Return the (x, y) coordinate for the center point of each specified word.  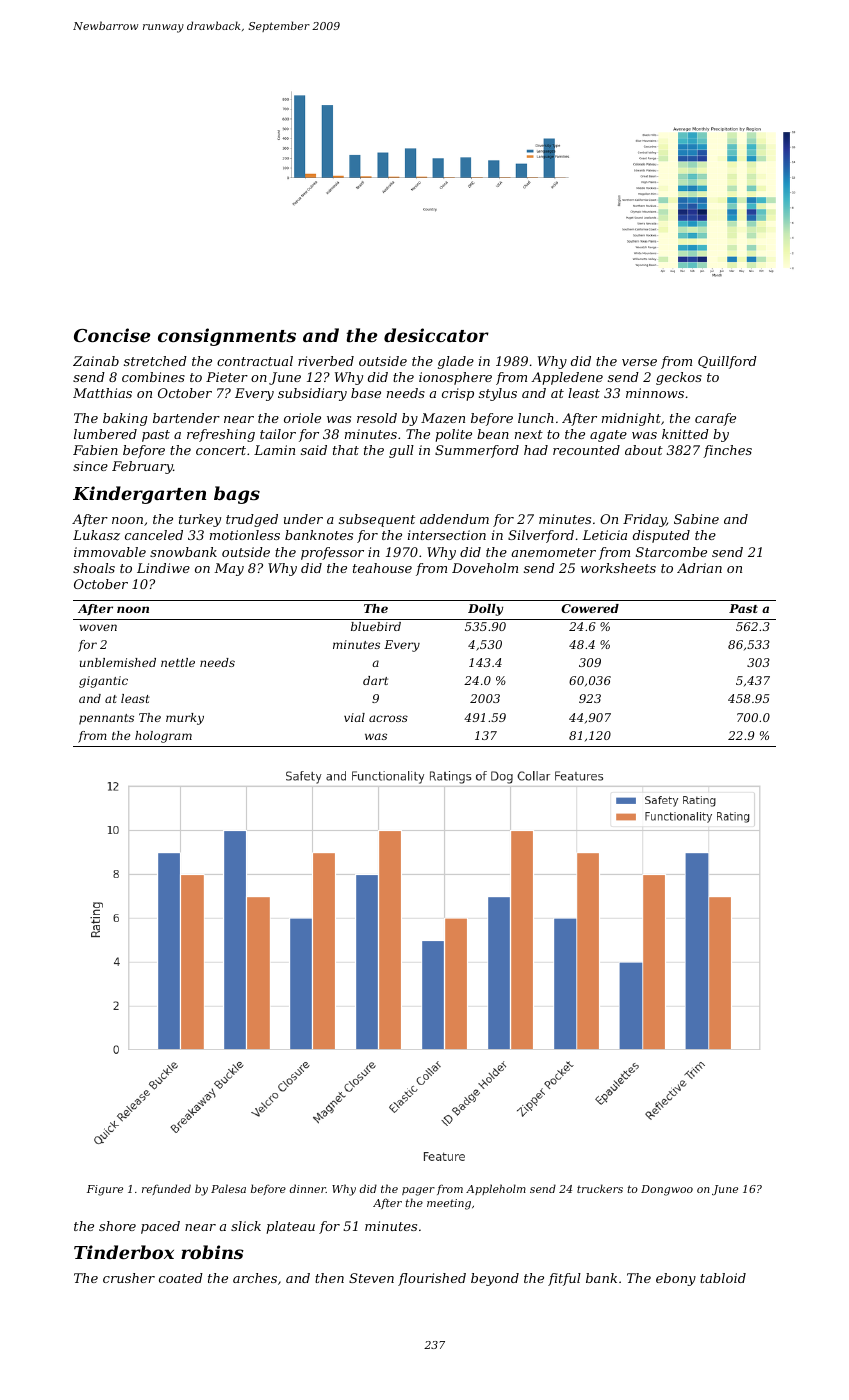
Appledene (567, 378)
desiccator (436, 335)
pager (418, 1191)
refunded (166, 1189)
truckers (600, 1188)
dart (375, 680)
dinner (308, 1188)
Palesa (228, 1188)
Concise (112, 335)
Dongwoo (667, 1190)
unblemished (118, 662)
